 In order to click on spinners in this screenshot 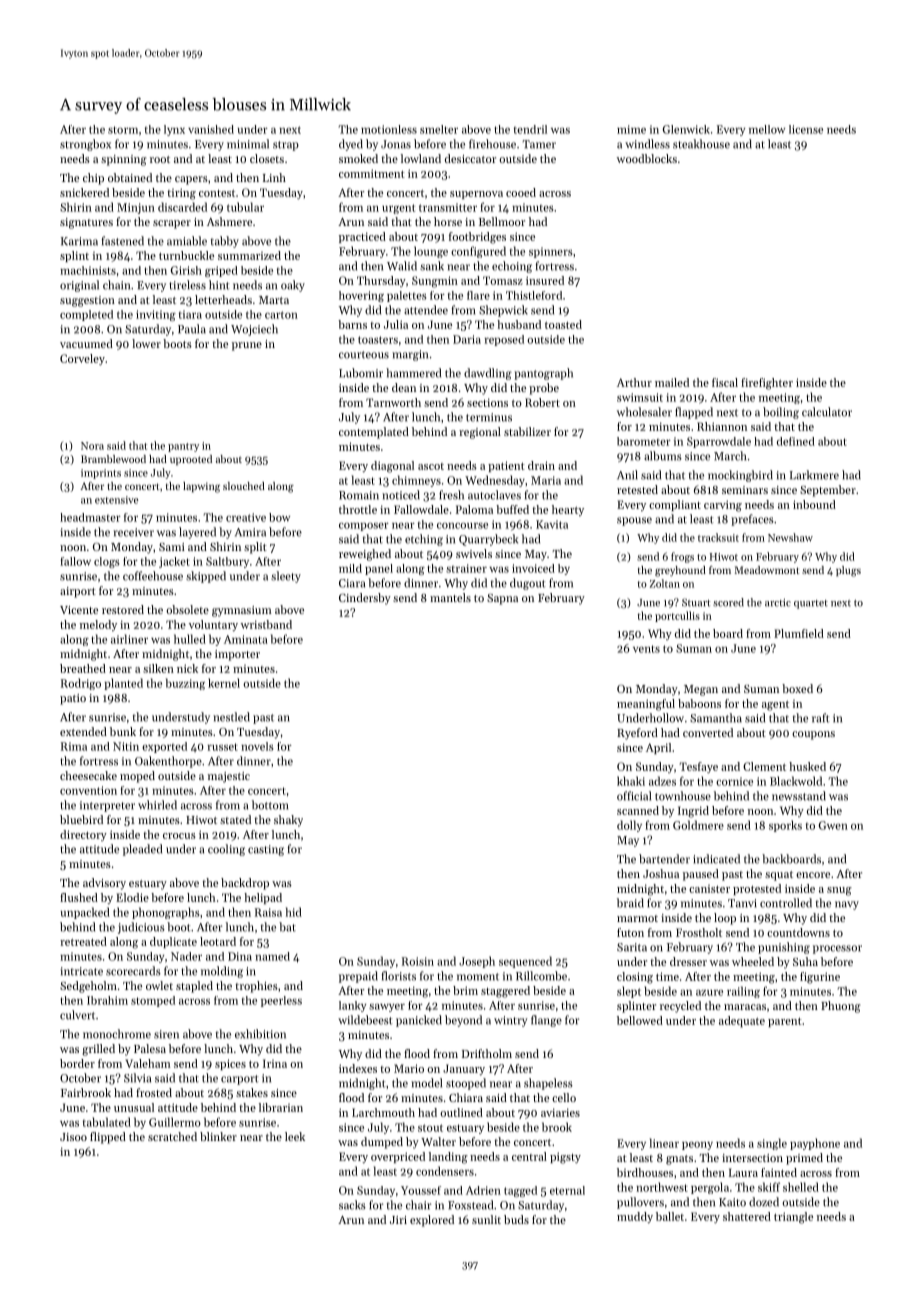, I will do `click(550, 252)`.
